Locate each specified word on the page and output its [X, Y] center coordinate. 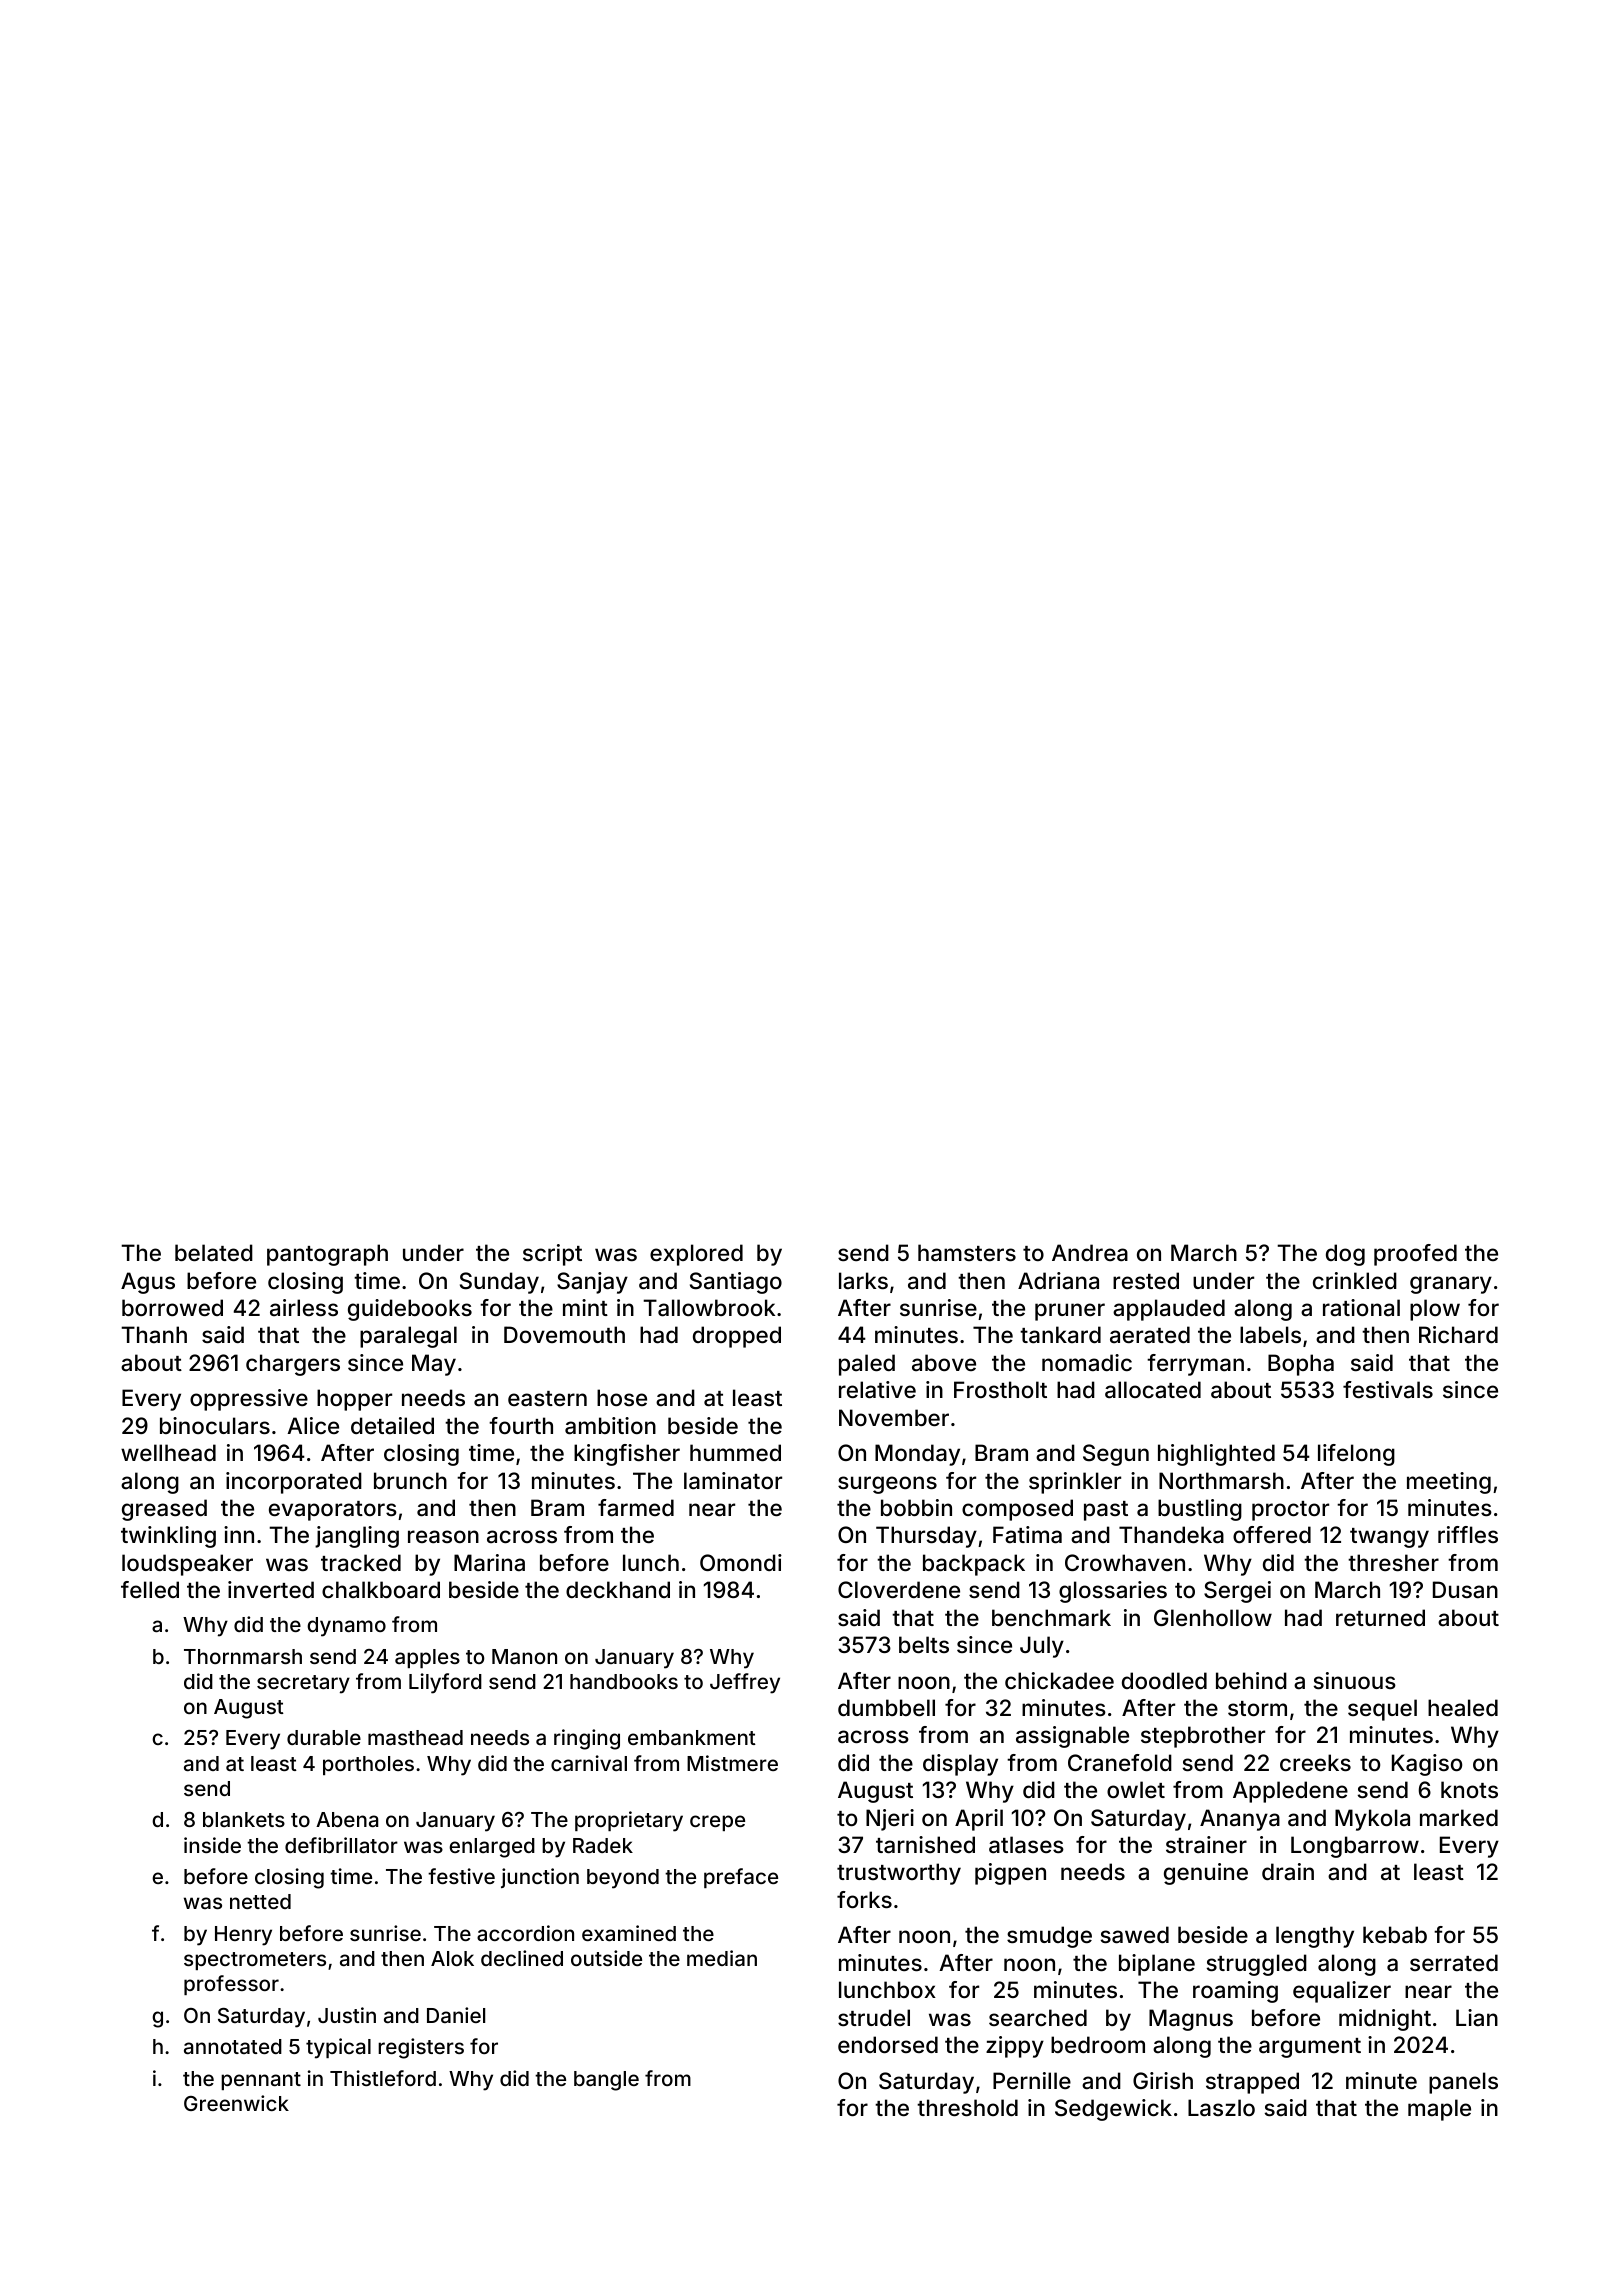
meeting [1449, 1483]
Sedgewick [1113, 2110]
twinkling [168, 1537]
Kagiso [1427, 1765]
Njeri [890, 1820]
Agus [148, 1283]
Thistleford [383, 2078]
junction [540, 1878]
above [944, 1362]
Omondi [741, 1562]
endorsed [888, 2044]
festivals [1388, 1389]
